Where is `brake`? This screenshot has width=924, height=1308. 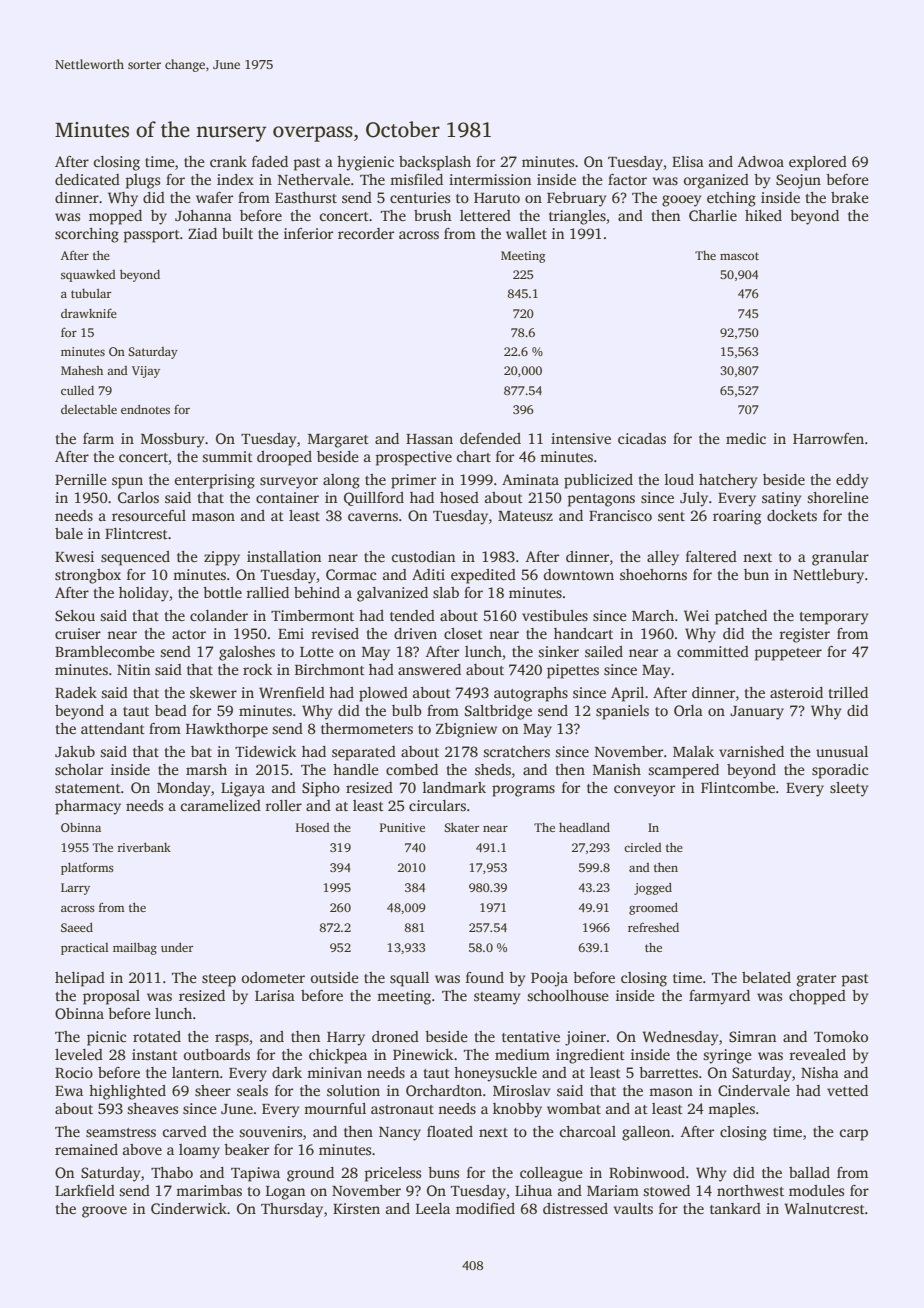
brake is located at coordinates (850, 197).
